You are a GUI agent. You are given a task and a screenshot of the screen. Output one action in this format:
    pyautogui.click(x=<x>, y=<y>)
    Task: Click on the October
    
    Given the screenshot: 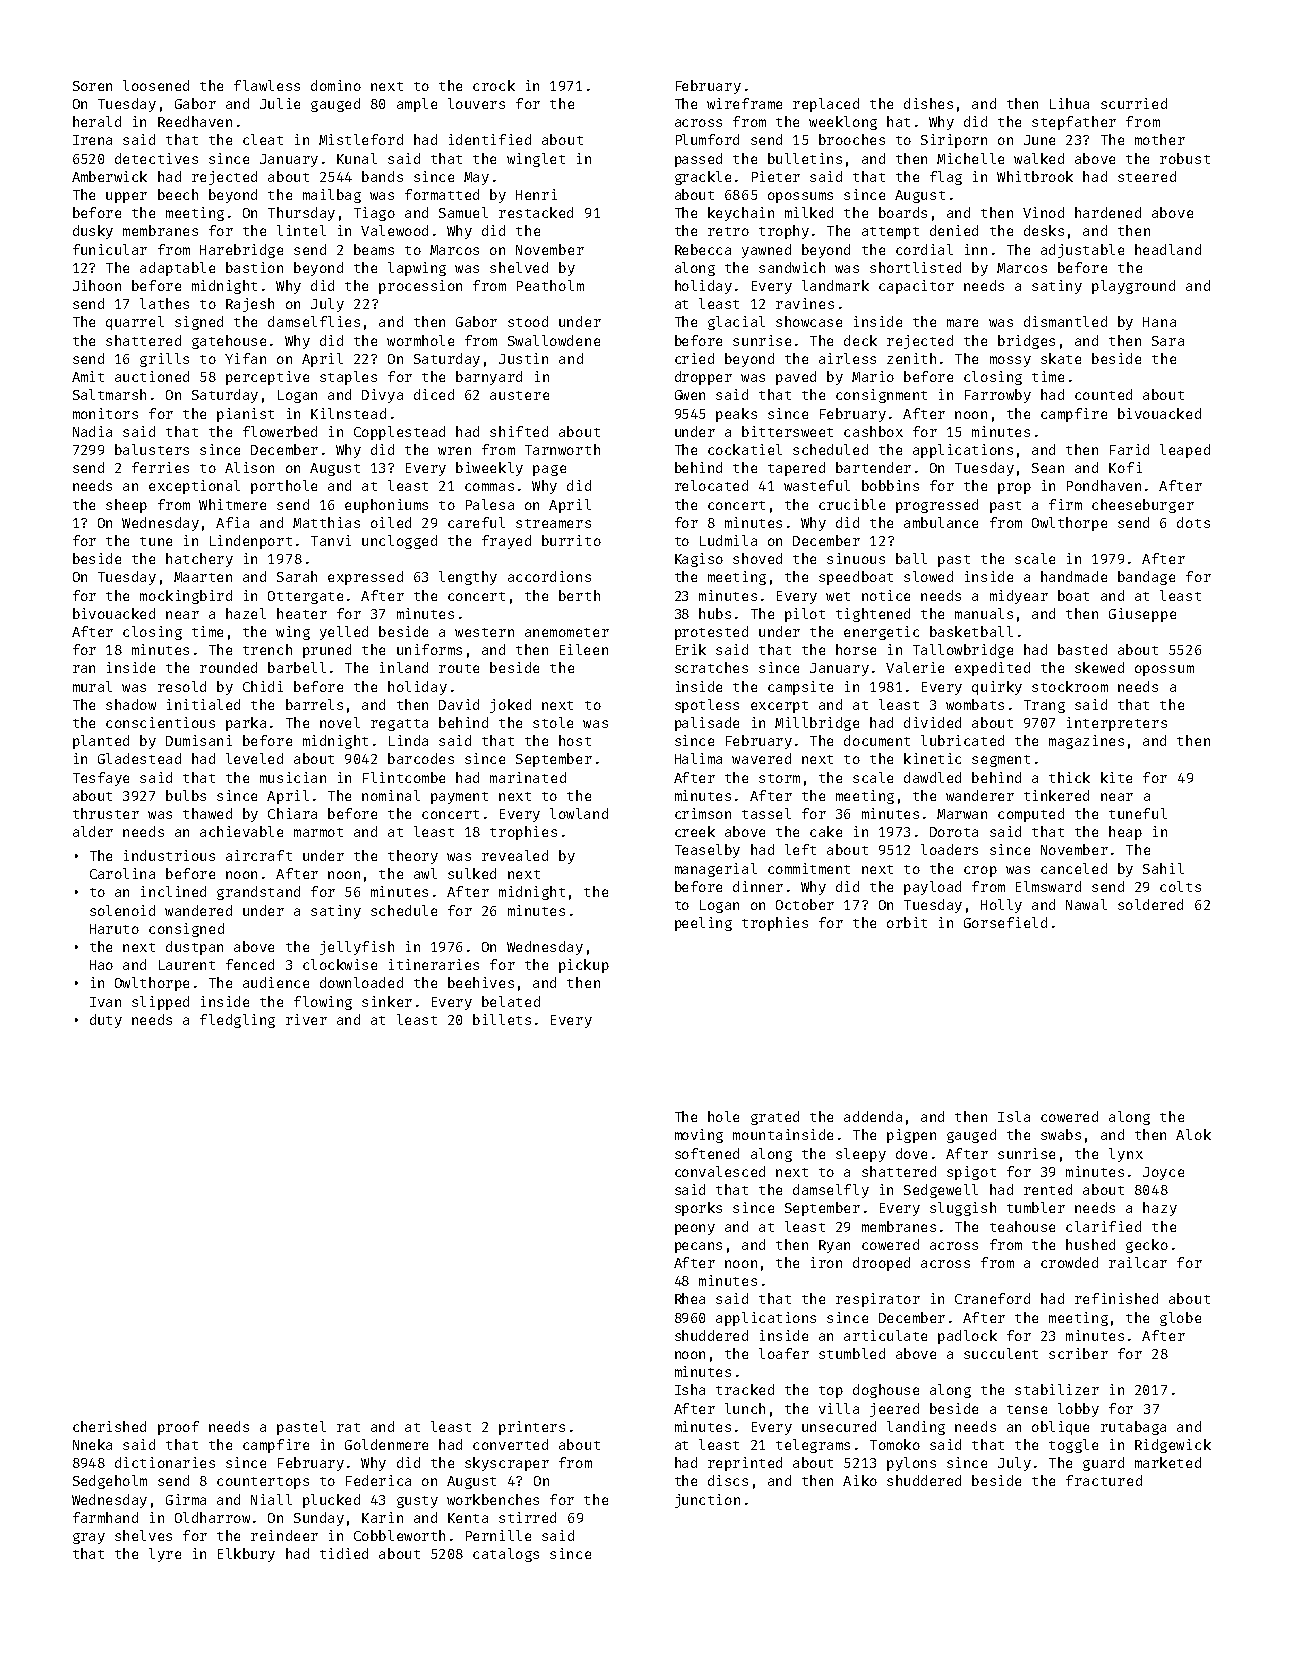 What is the action you would take?
    pyautogui.click(x=805, y=904)
